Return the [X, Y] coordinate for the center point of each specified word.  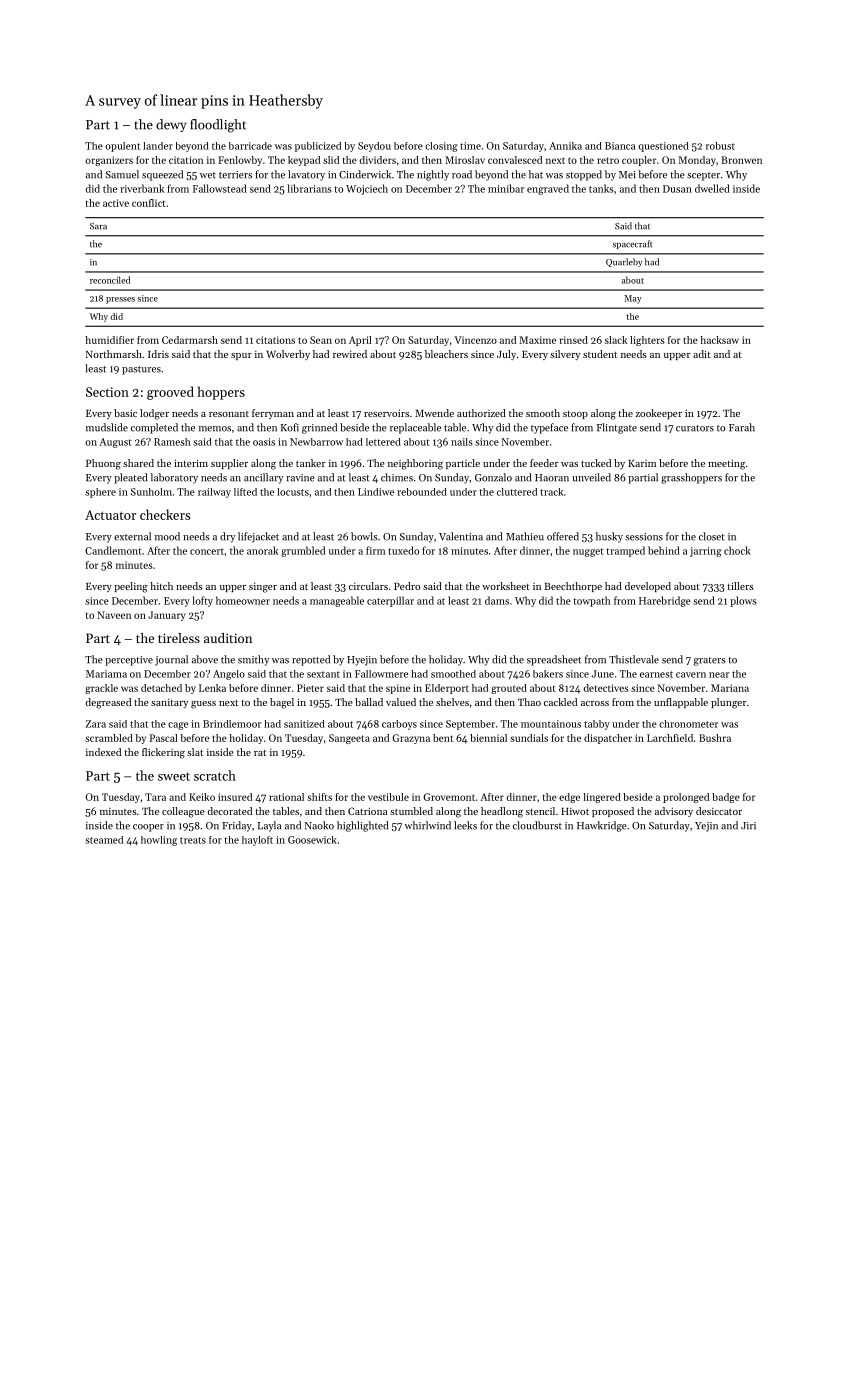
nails [462, 442]
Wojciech [367, 189]
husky [609, 537]
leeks [465, 825]
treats [193, 840]
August [115, 443]
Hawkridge [602, 826]
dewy [171, 125]
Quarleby [624, 262]
